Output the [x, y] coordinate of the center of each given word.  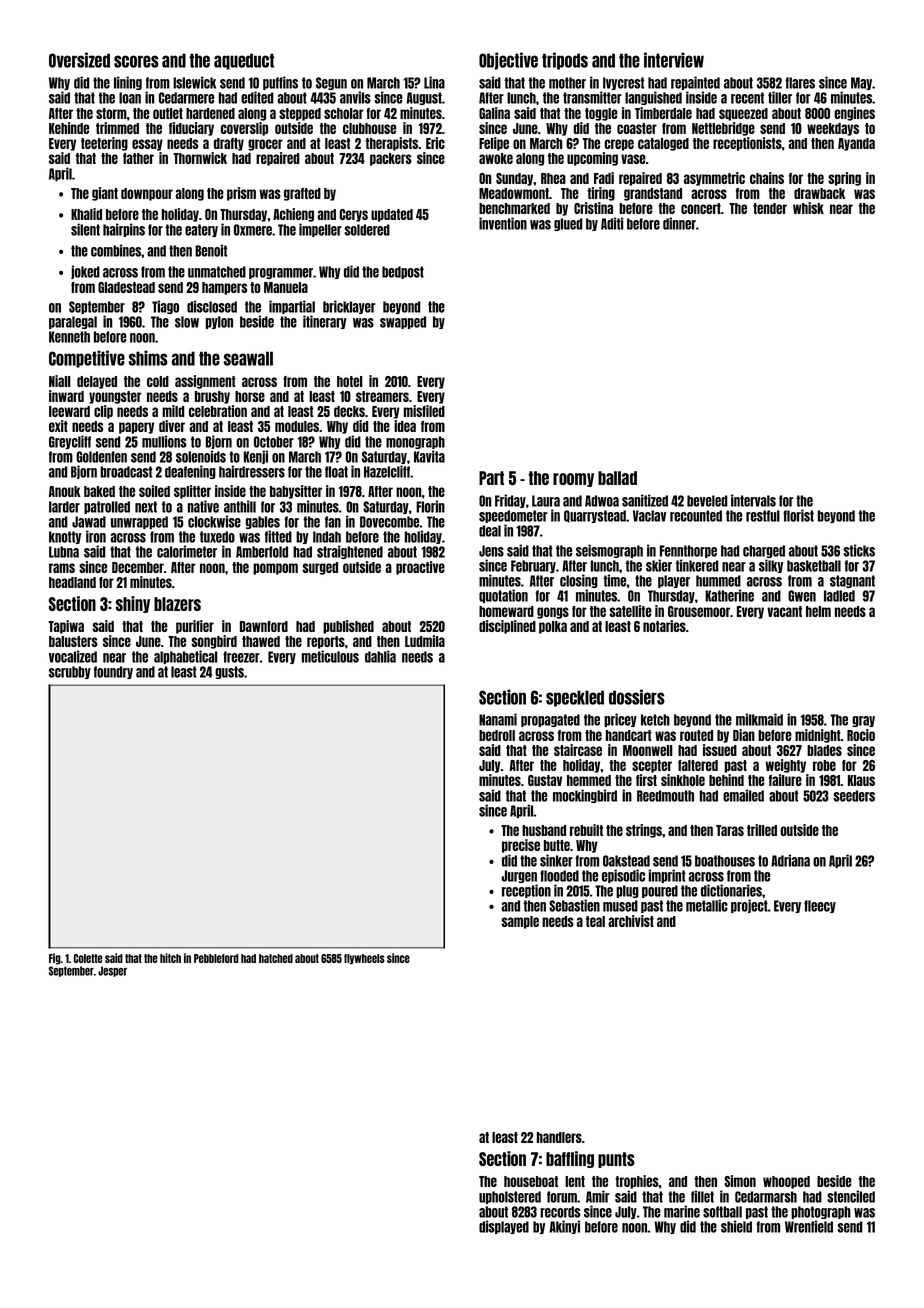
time [614, 580]
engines [854, 114]
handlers [559, 1137]
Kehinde [69, 128]
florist [798, 515]
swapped [403, 322]
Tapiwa [66, 627]
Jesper [112, 971]
